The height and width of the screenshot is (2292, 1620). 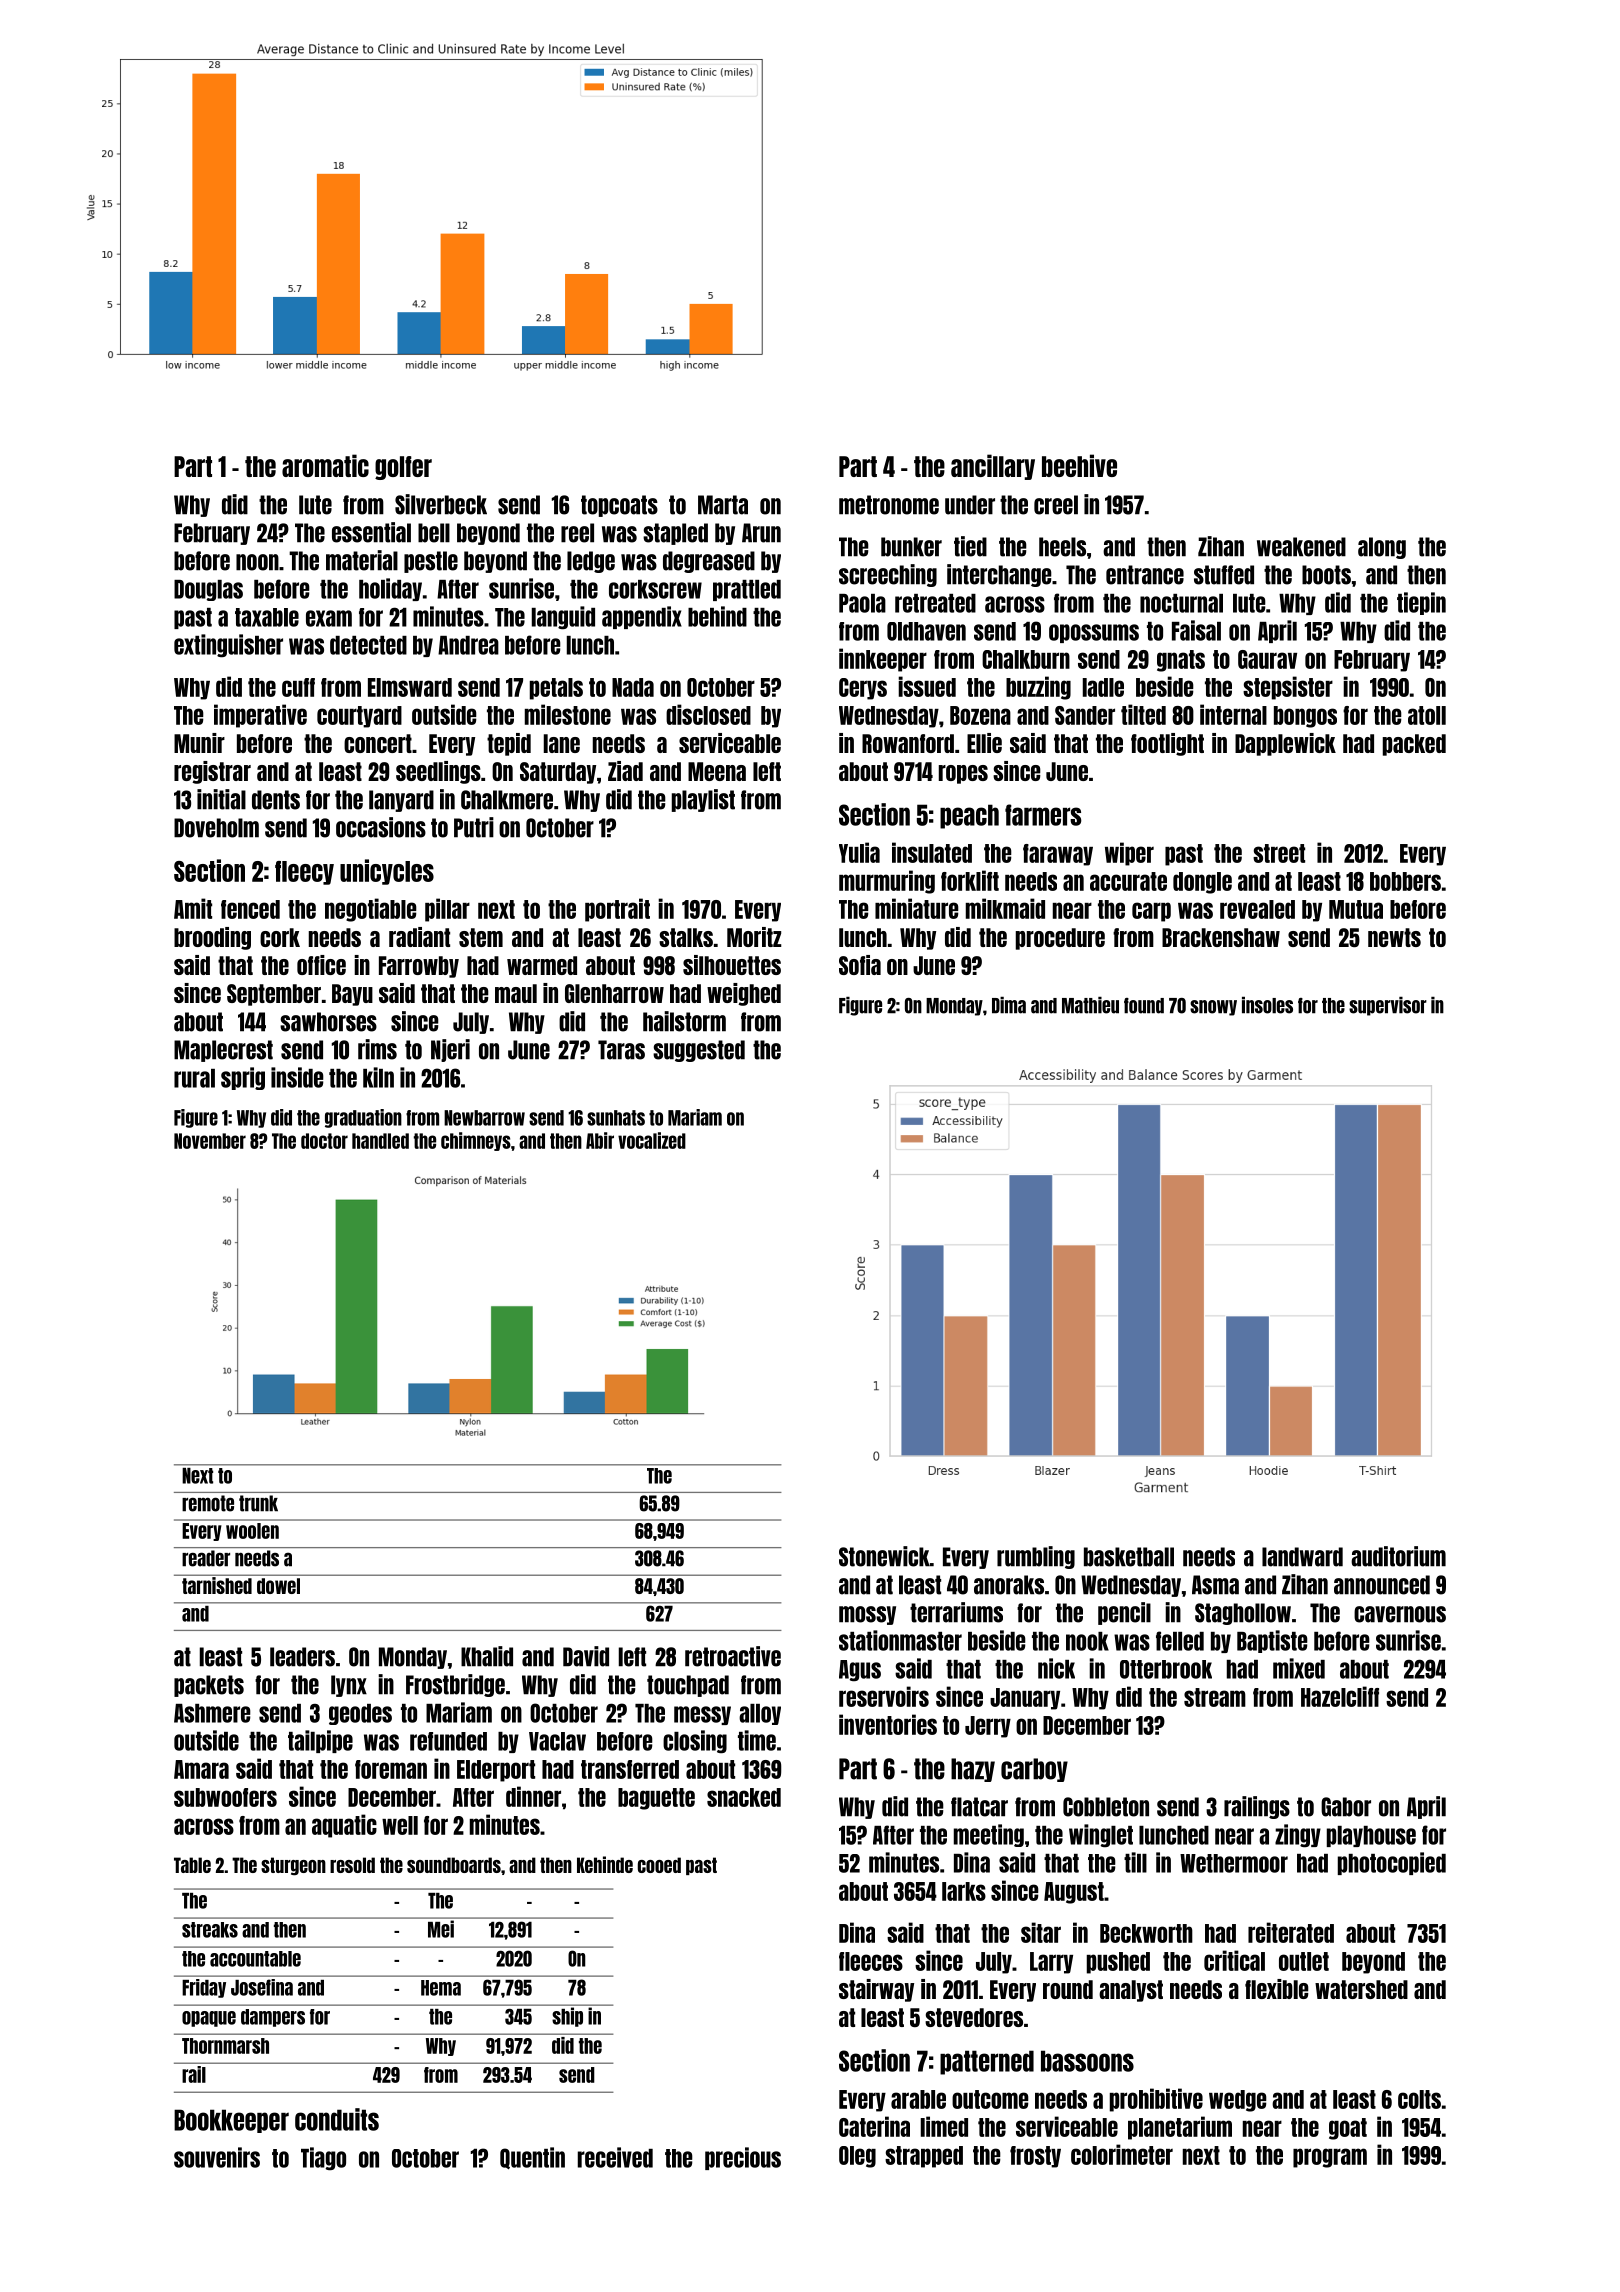 What do you see at coordinates (993, 467) in the screenshot?
I see `ancillary` at bounding box center [993, 467].
